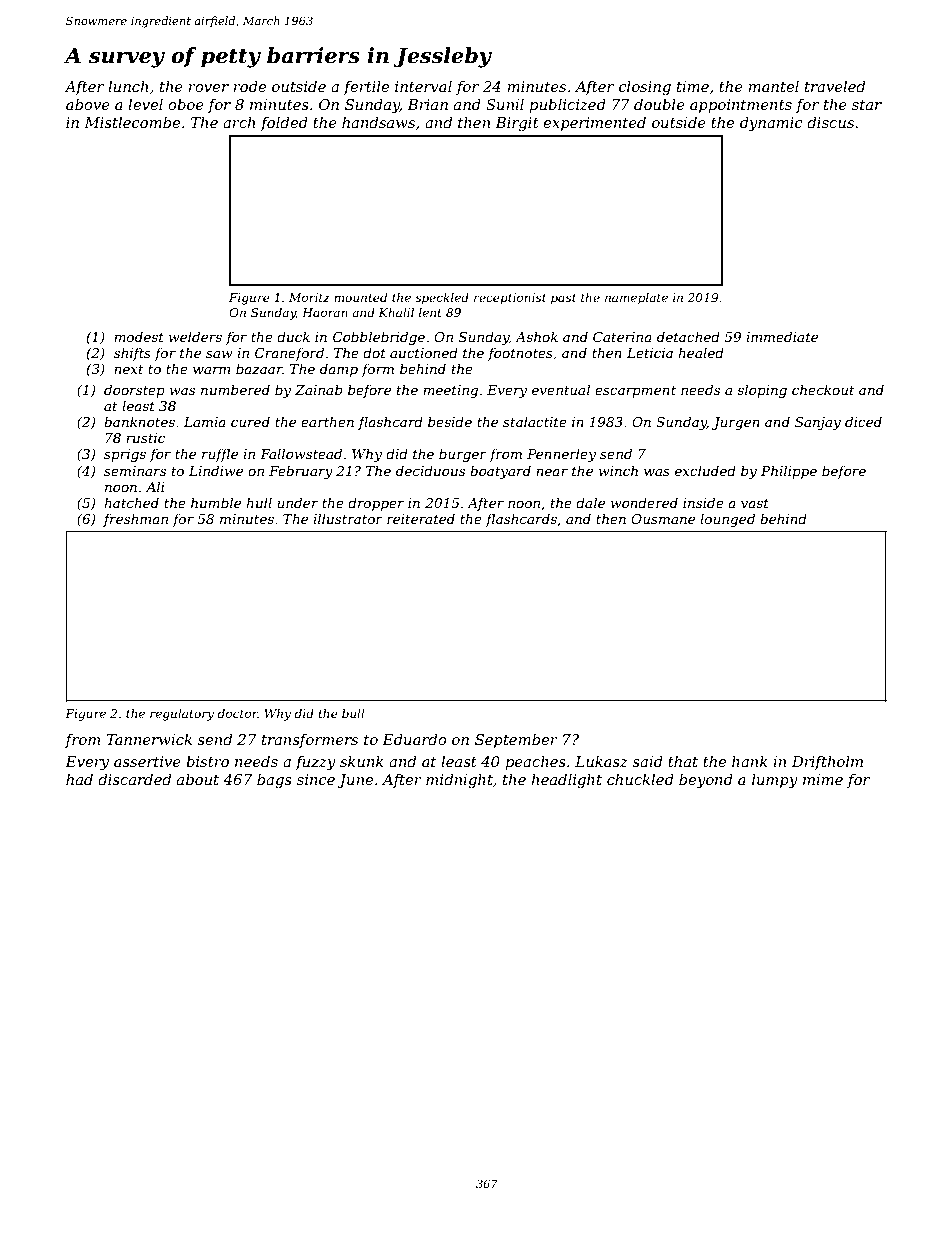  Describe the element at coordinates (135, 520) in the screenshot. I see `freshman` at that location.
